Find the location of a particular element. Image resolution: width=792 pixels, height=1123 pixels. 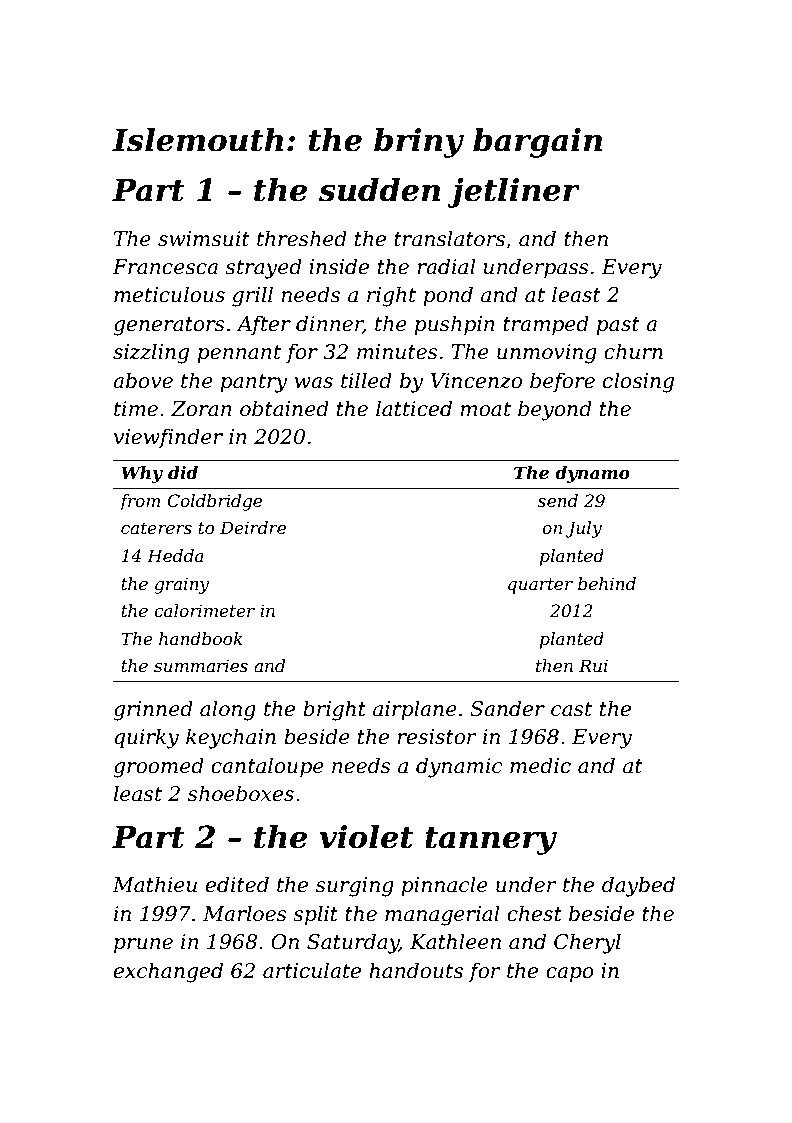

jetliner is located at coordinates (513, 193).
